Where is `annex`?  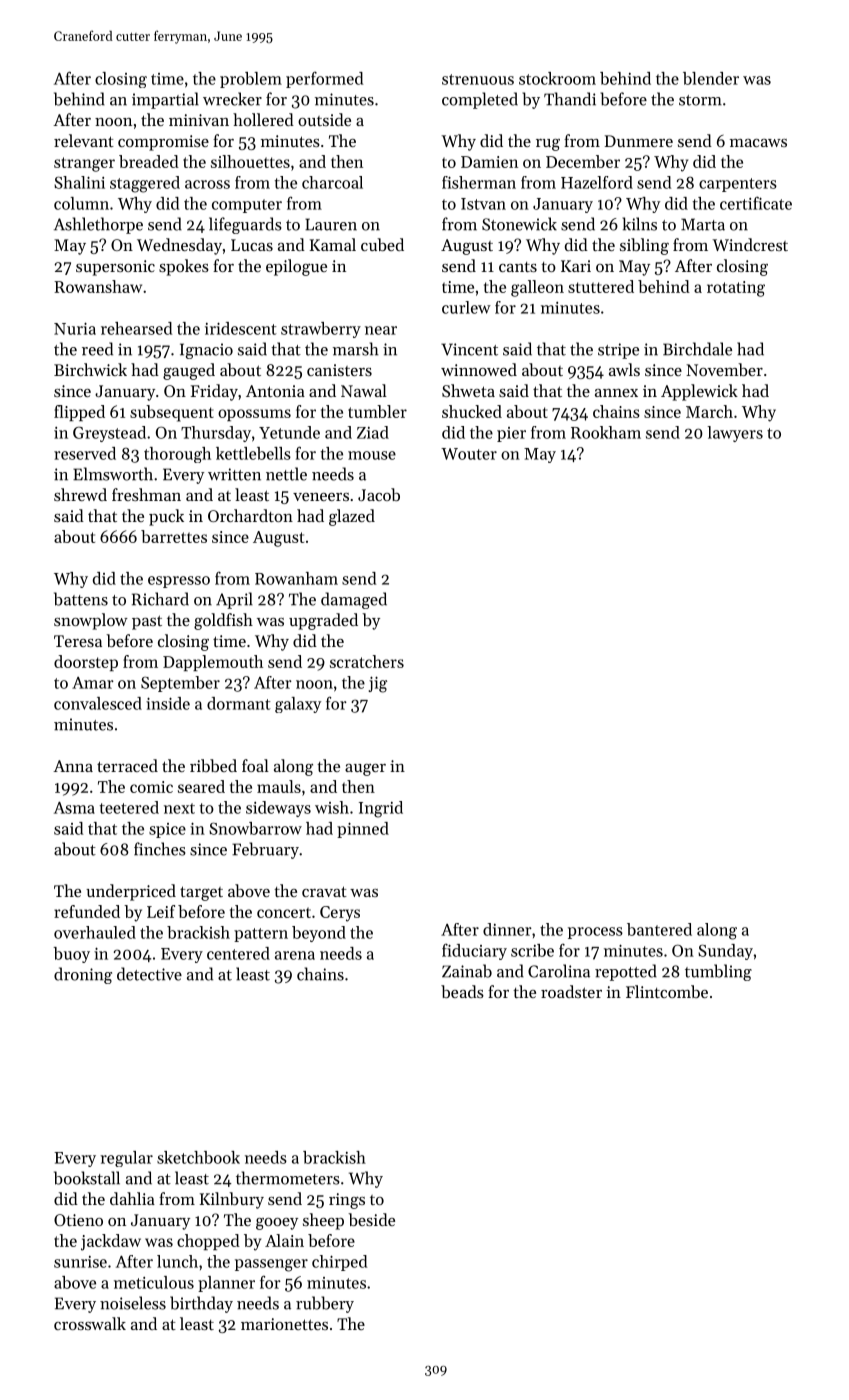 annex is located at coordinates (616, 393).
